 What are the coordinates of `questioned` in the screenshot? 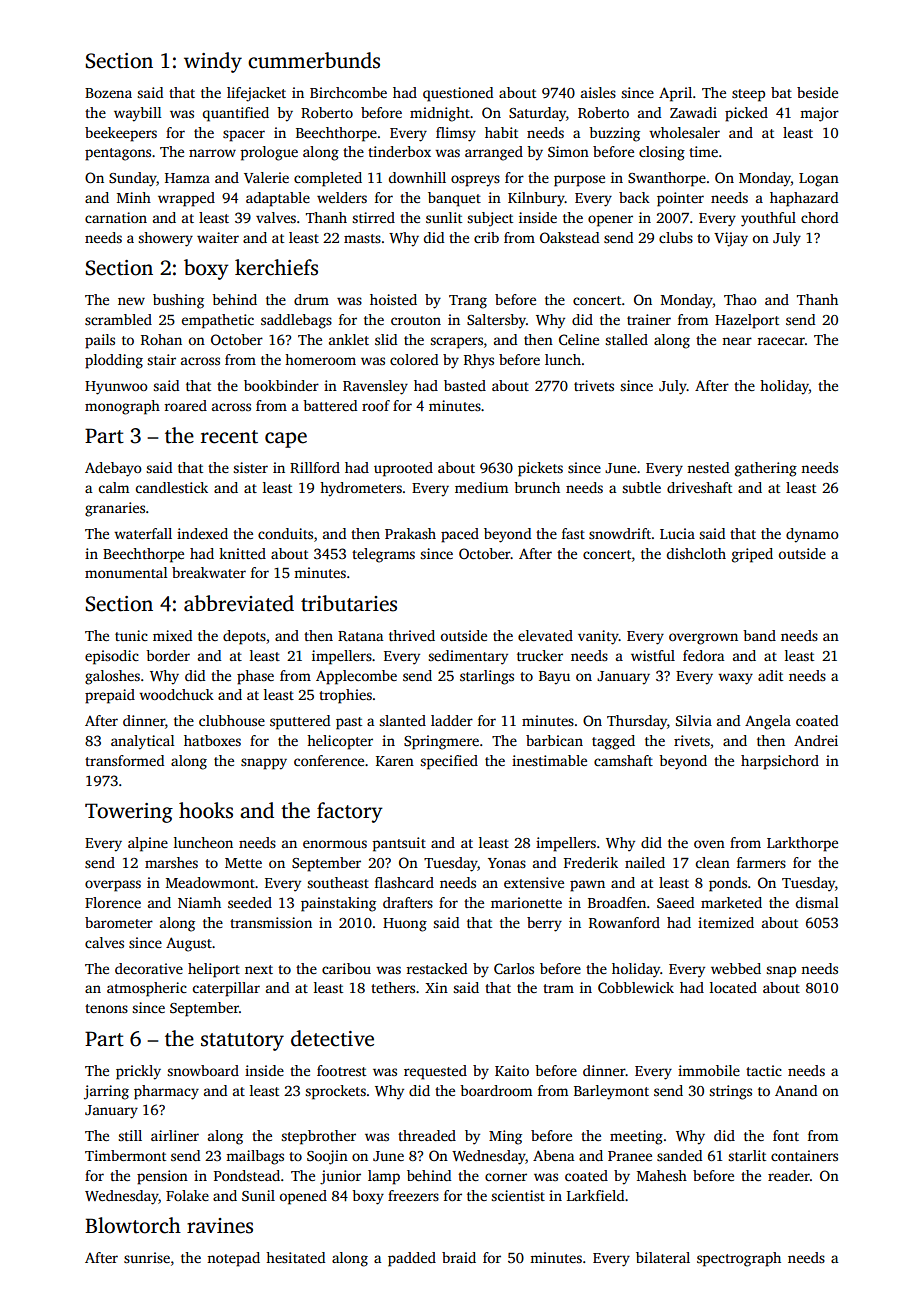 It's located at (458, 94).
